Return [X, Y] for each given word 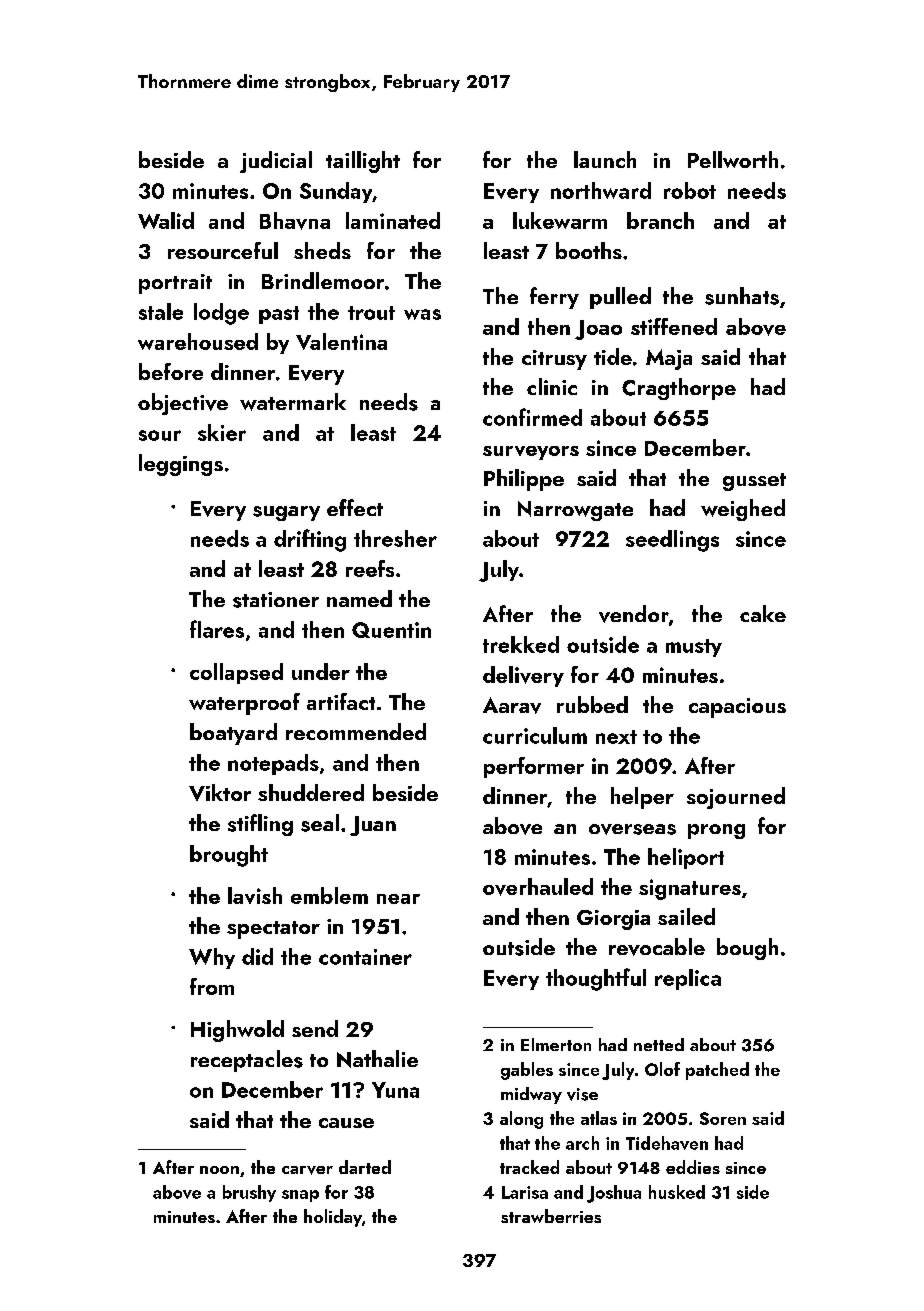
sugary [286, 513]
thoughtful [596, 979]
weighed [743, 510]
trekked [521, 644]
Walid [166, 220]
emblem [329, 895]
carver [307, 1170]
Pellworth [733, 159]
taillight [363, 162]
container [365, 957]
